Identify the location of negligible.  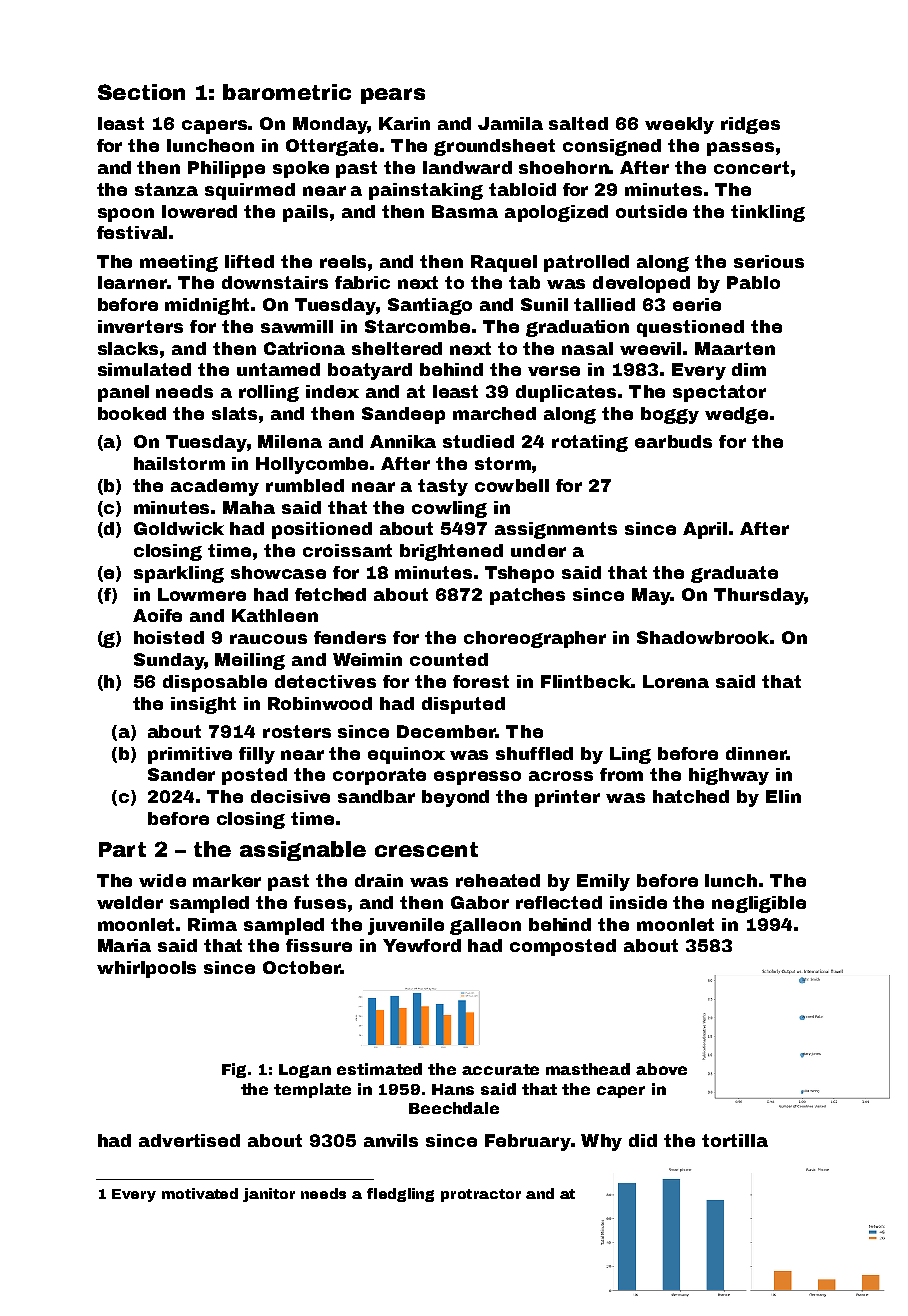
(759, 904).
